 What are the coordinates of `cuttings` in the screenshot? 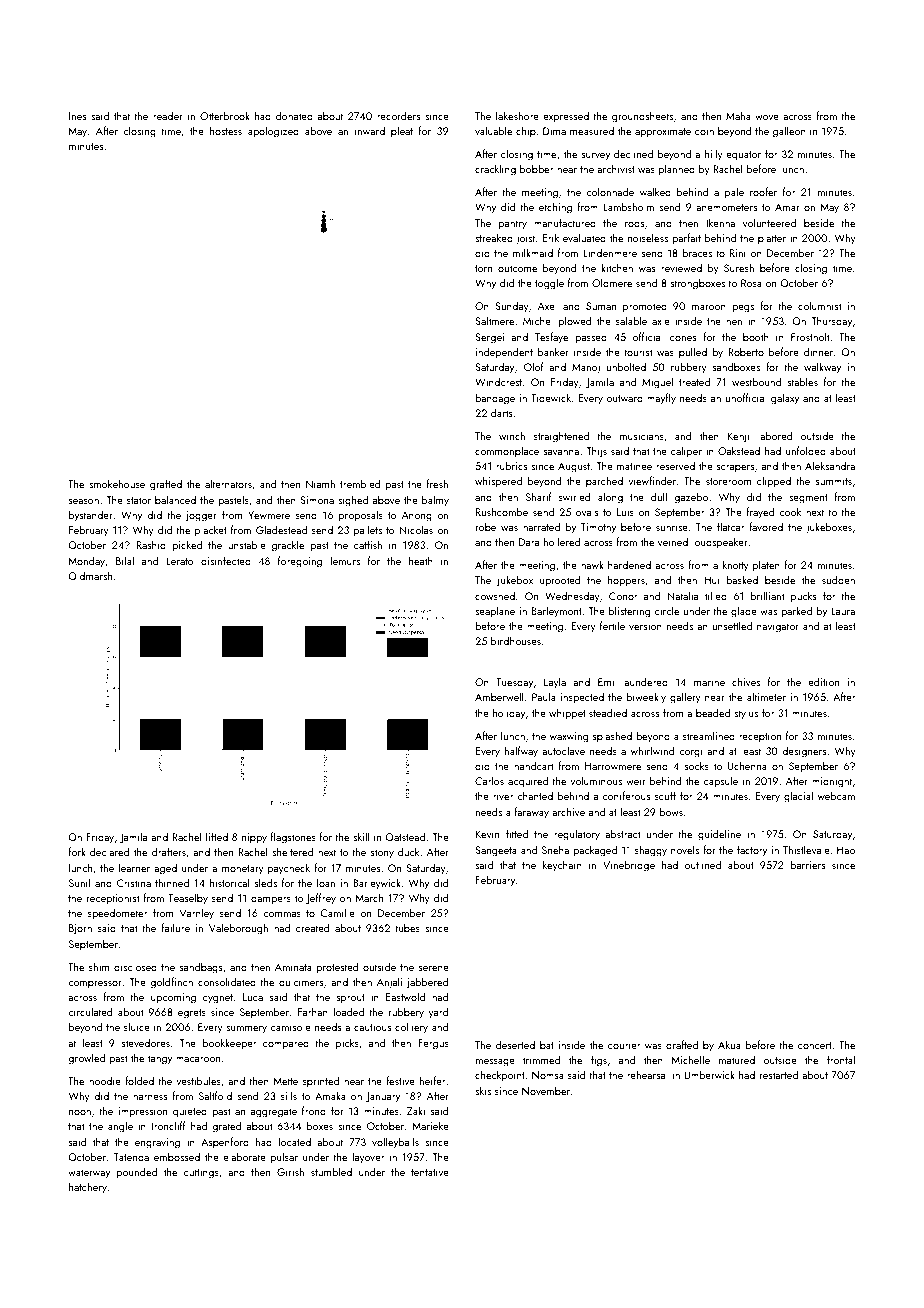 It's located at (201, 1173).
